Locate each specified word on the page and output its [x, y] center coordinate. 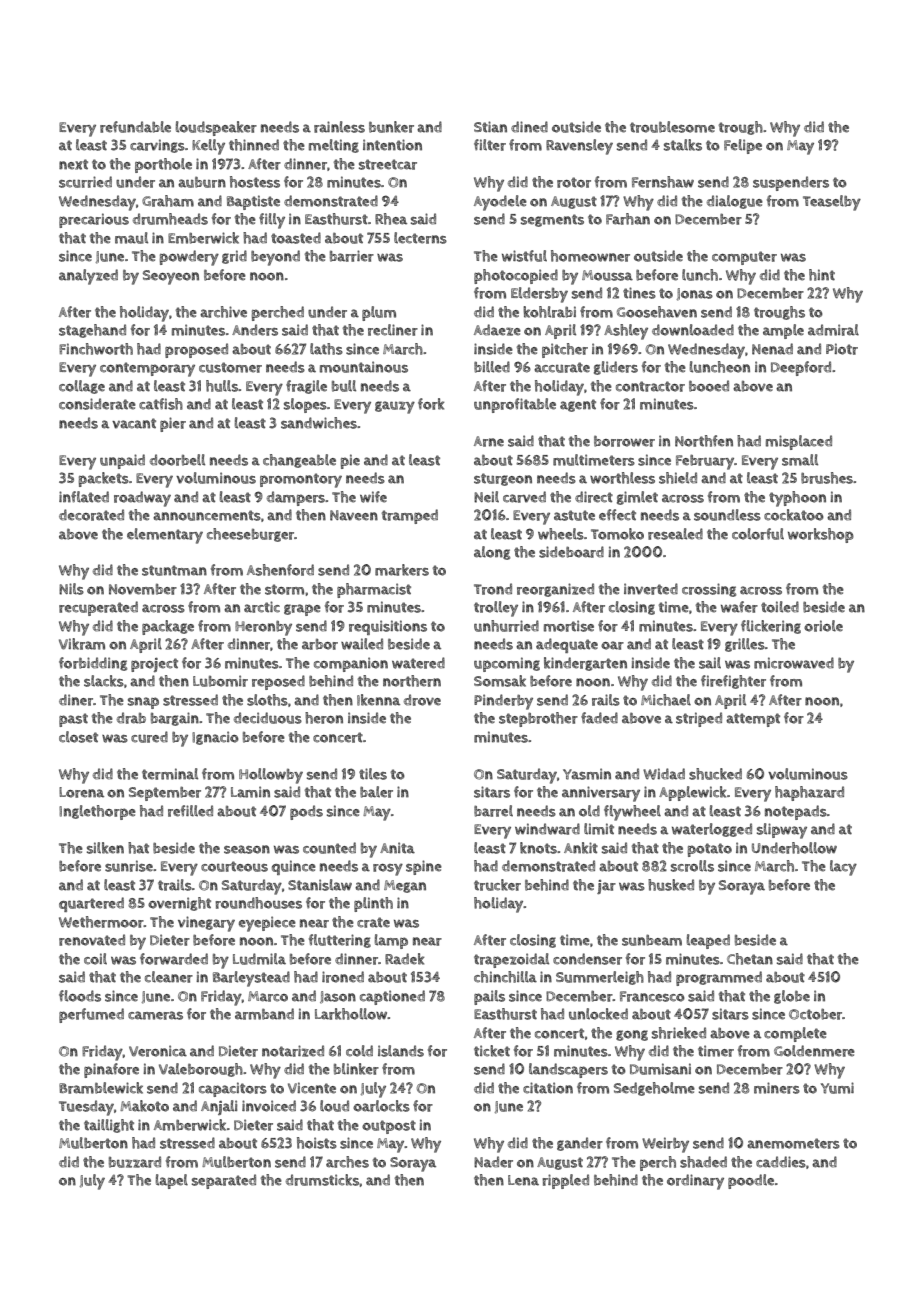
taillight [109, 1126]
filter [490, 145]
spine [424, 867]
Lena [523, 1180]
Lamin [250, 792]
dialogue [735, 202]
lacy [843, 868]
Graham [168, 201]
